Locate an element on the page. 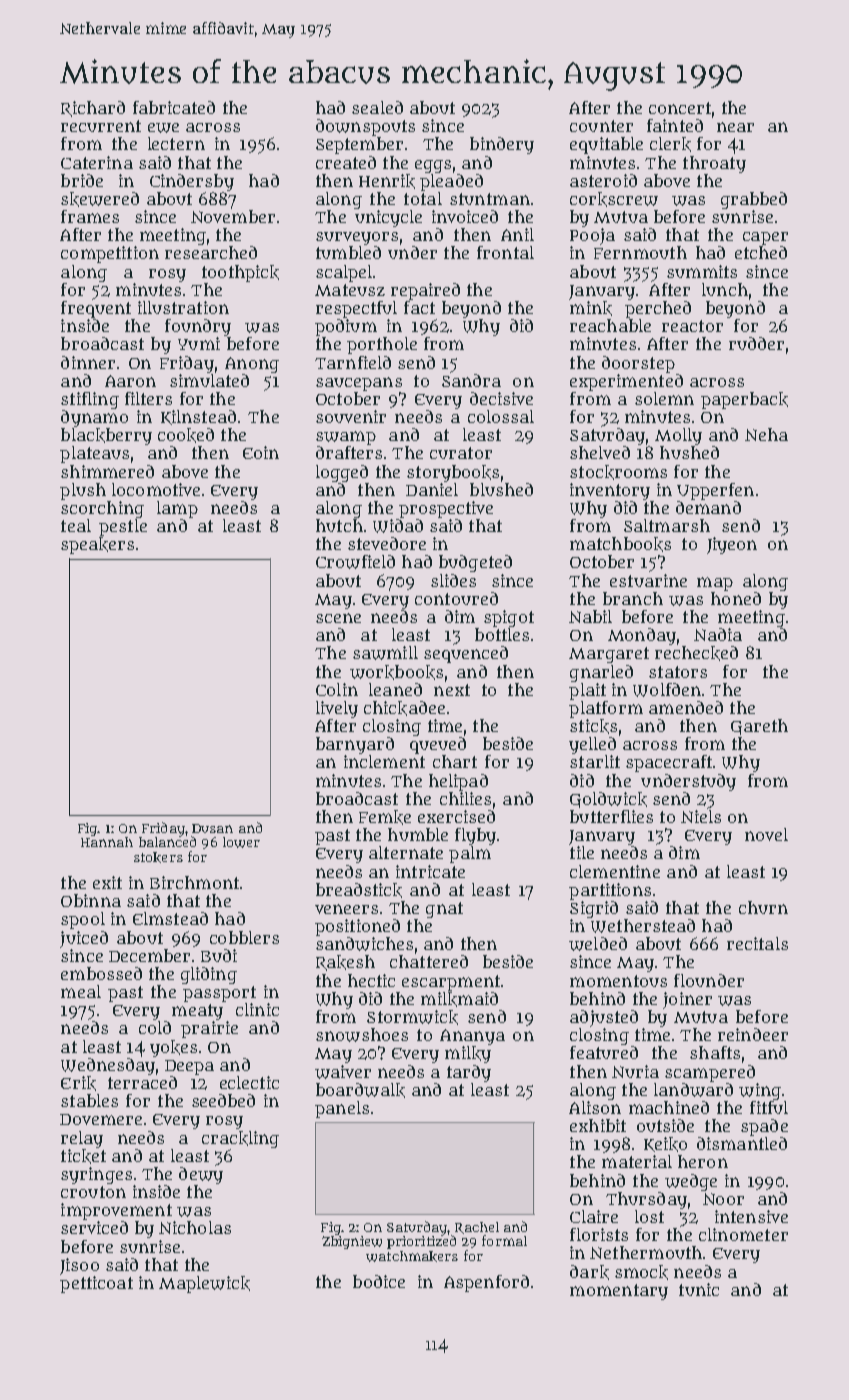 The image size is (849, 1400). Richard is located at coordinates (93, 109).
